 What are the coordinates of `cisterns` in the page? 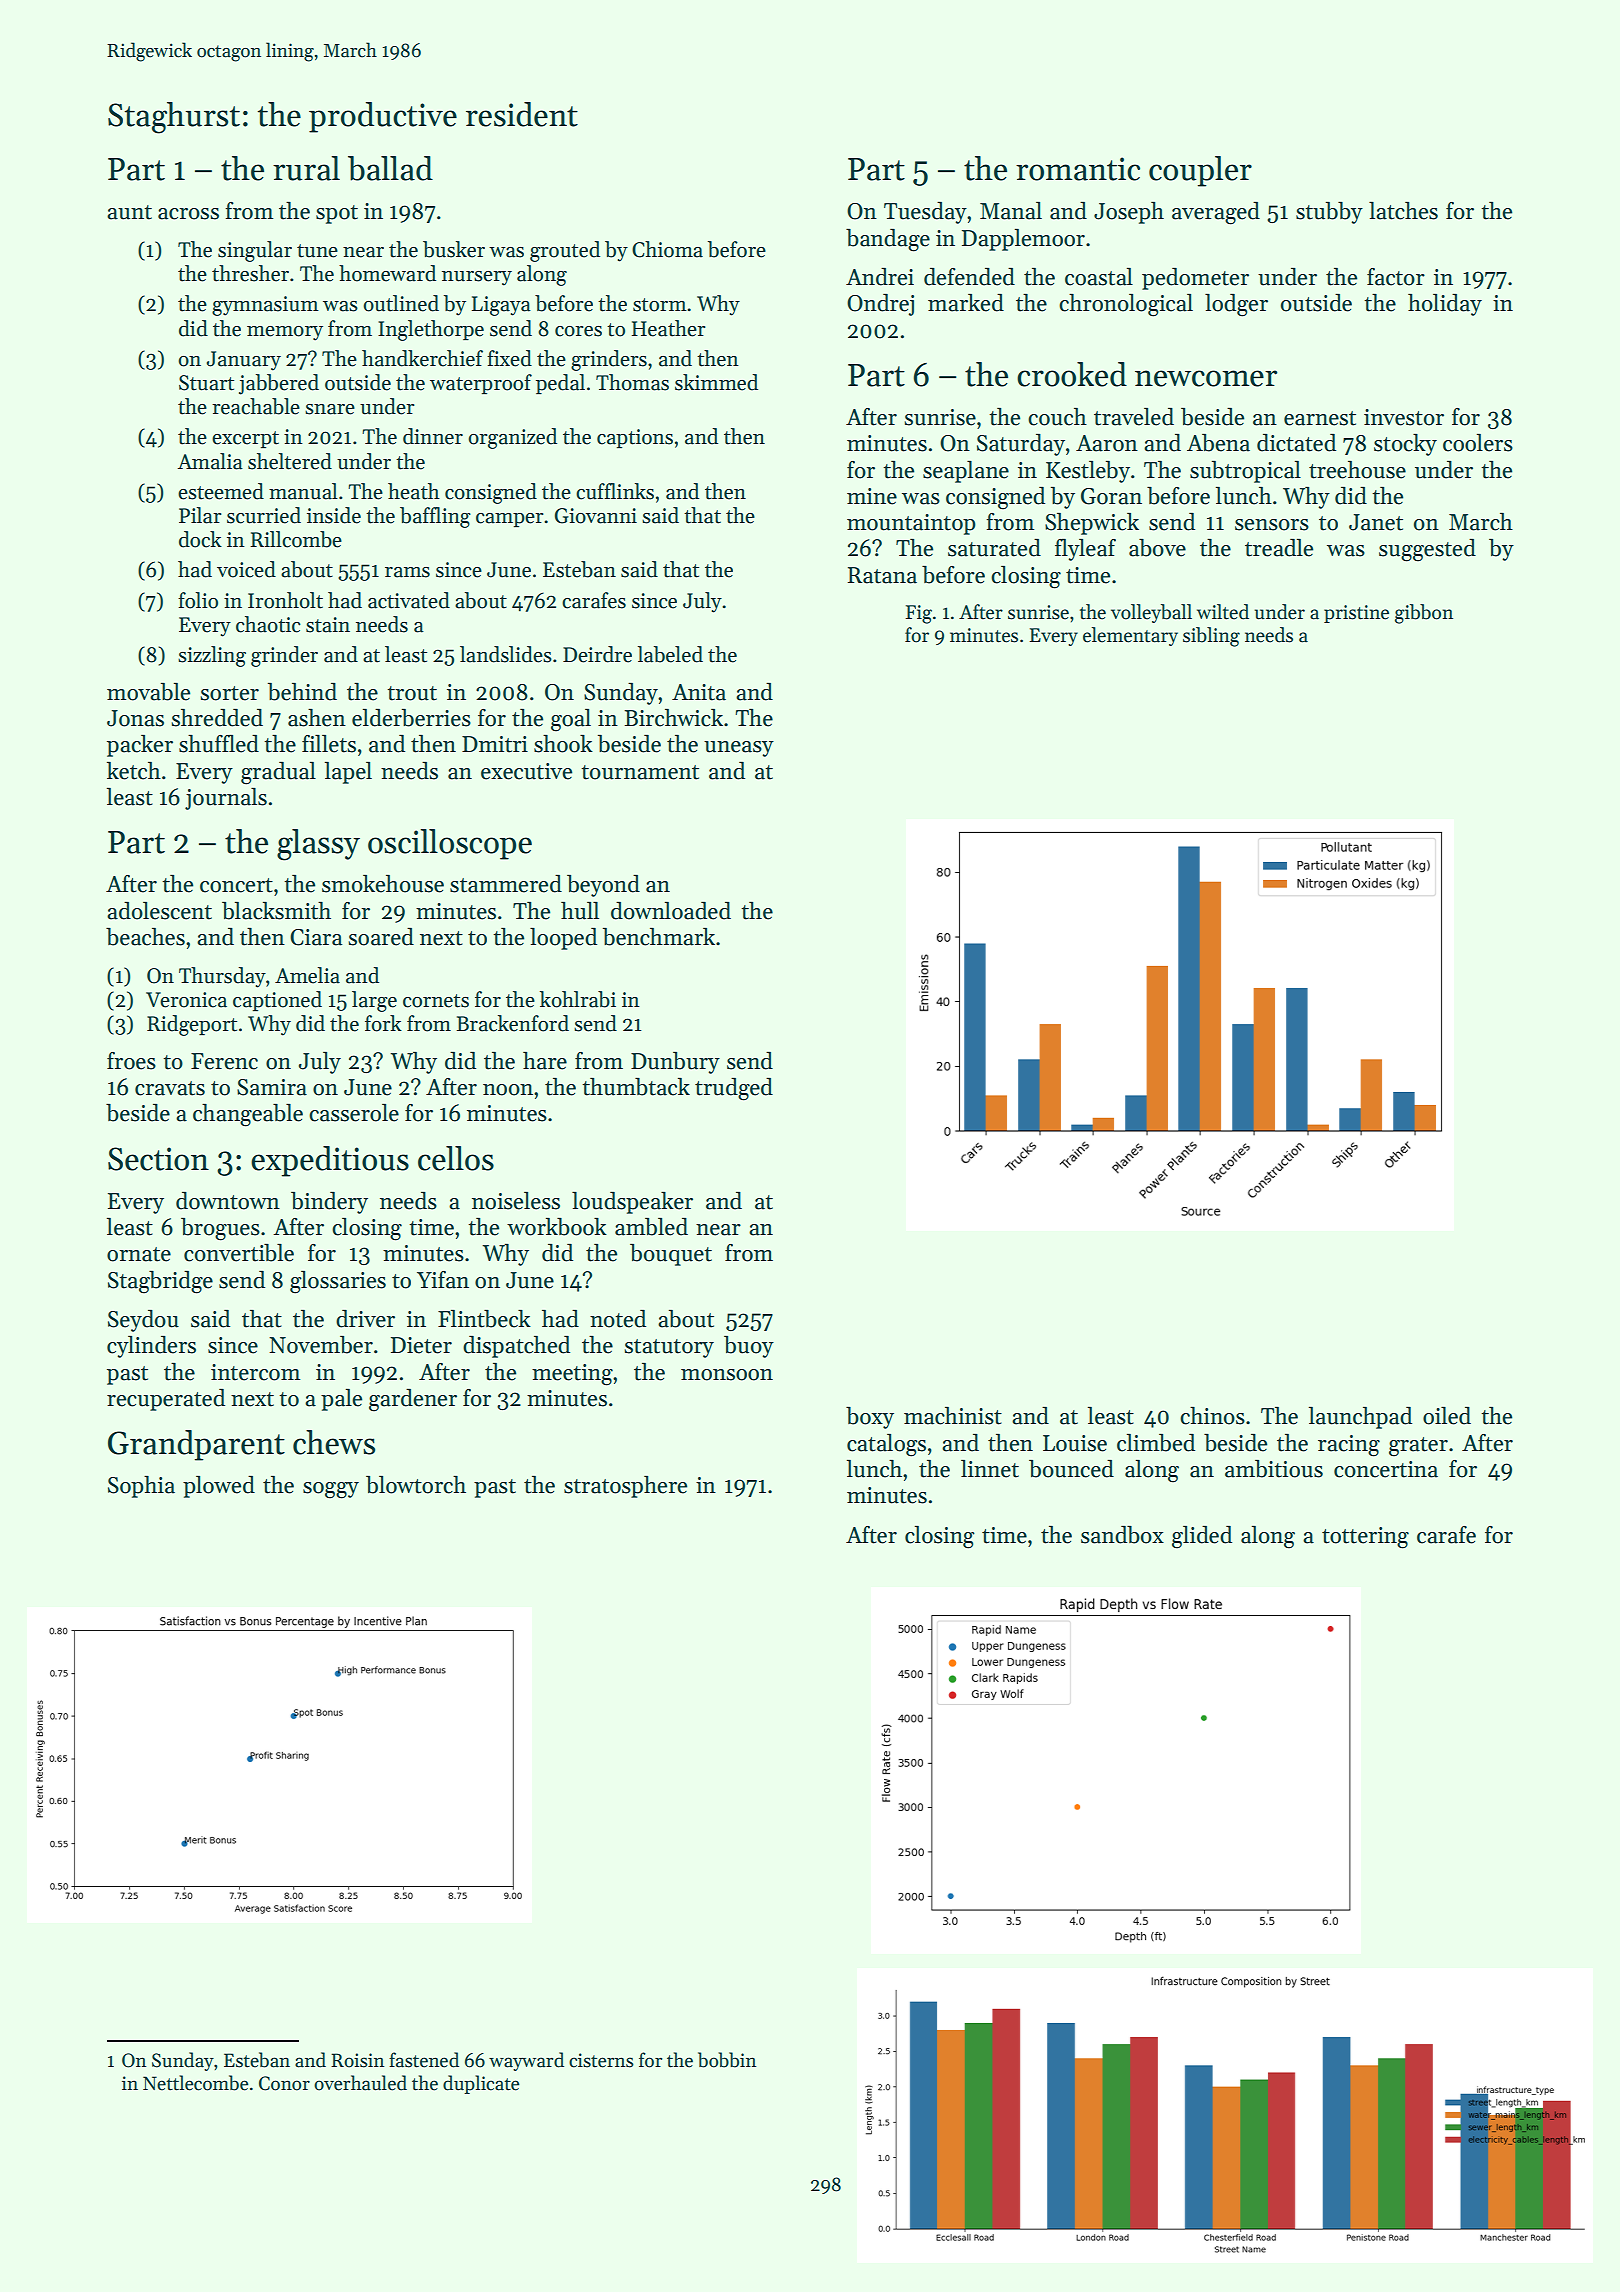 It's located at (601, 2060).
